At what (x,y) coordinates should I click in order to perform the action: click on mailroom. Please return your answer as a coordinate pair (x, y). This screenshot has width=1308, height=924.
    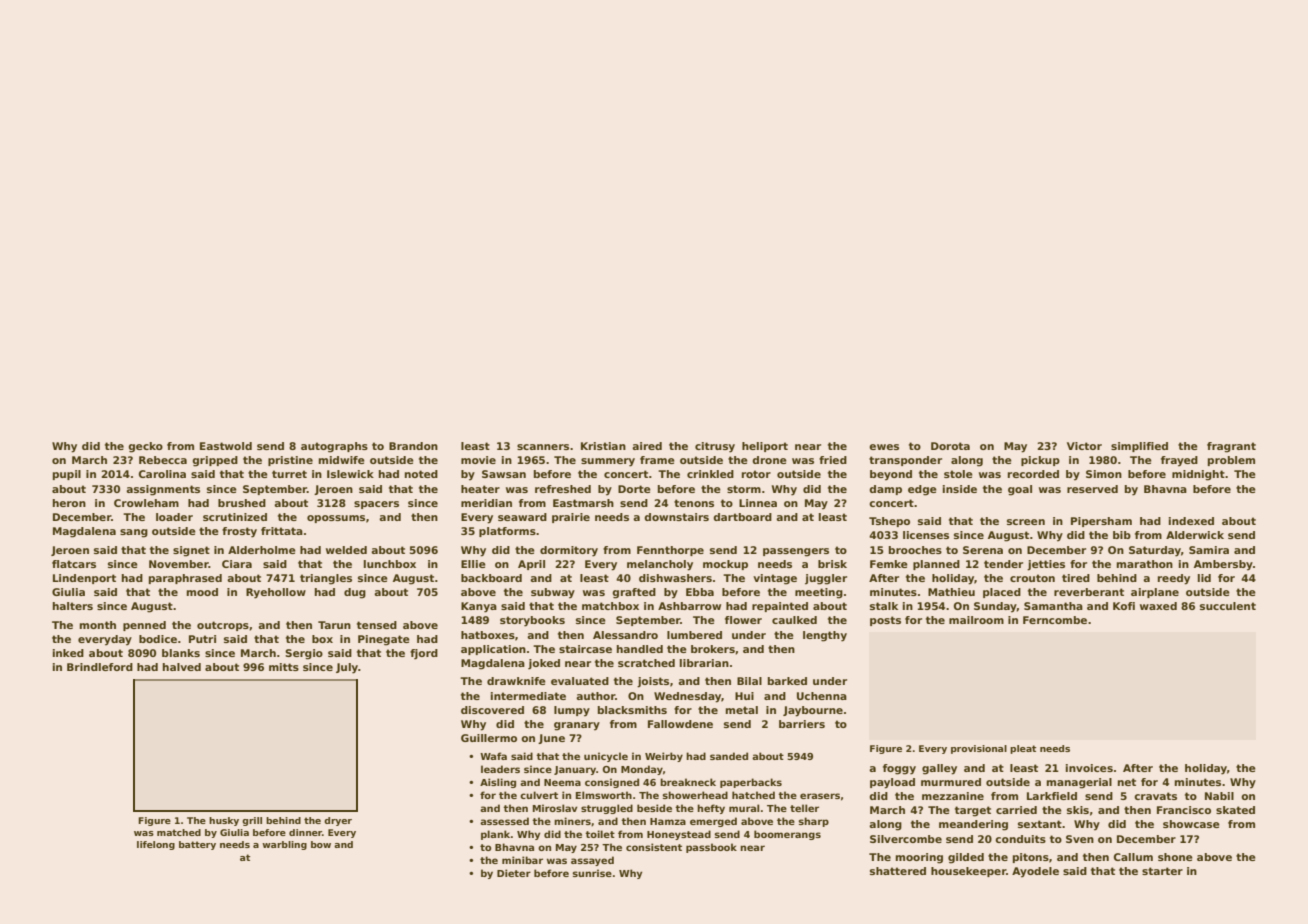
    Looking at the image, I should click on (976, 620).
